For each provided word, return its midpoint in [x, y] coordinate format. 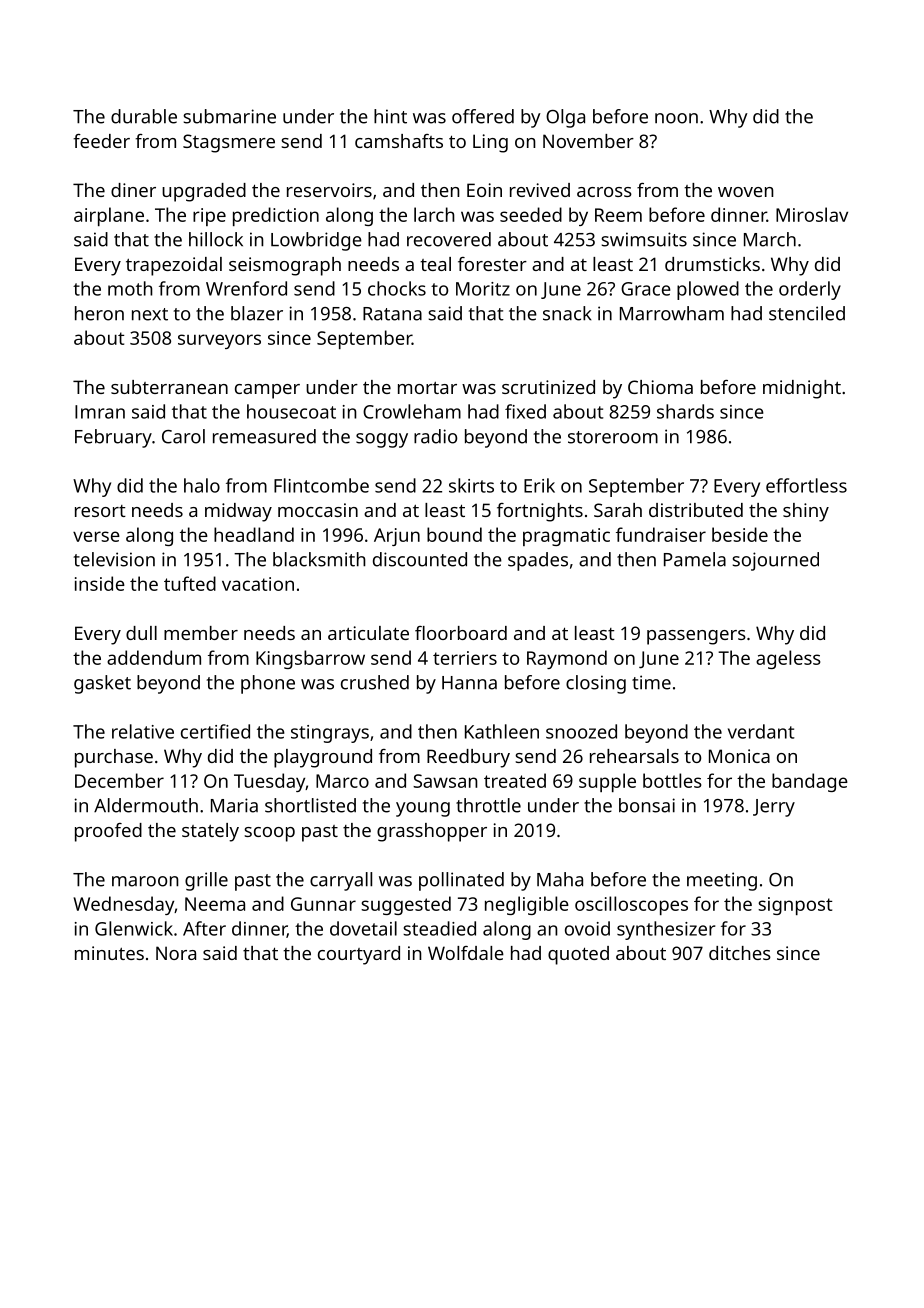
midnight [802, 389]
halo [202, 485]
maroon [145, 881]
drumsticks [712, 264]
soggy [382, 440]
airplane [109, 216]
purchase [114, 758]
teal [435, 264]
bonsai [647, 805]
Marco [342, 781]
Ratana [392, 314]
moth [130, 288]
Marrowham [672, 313]
